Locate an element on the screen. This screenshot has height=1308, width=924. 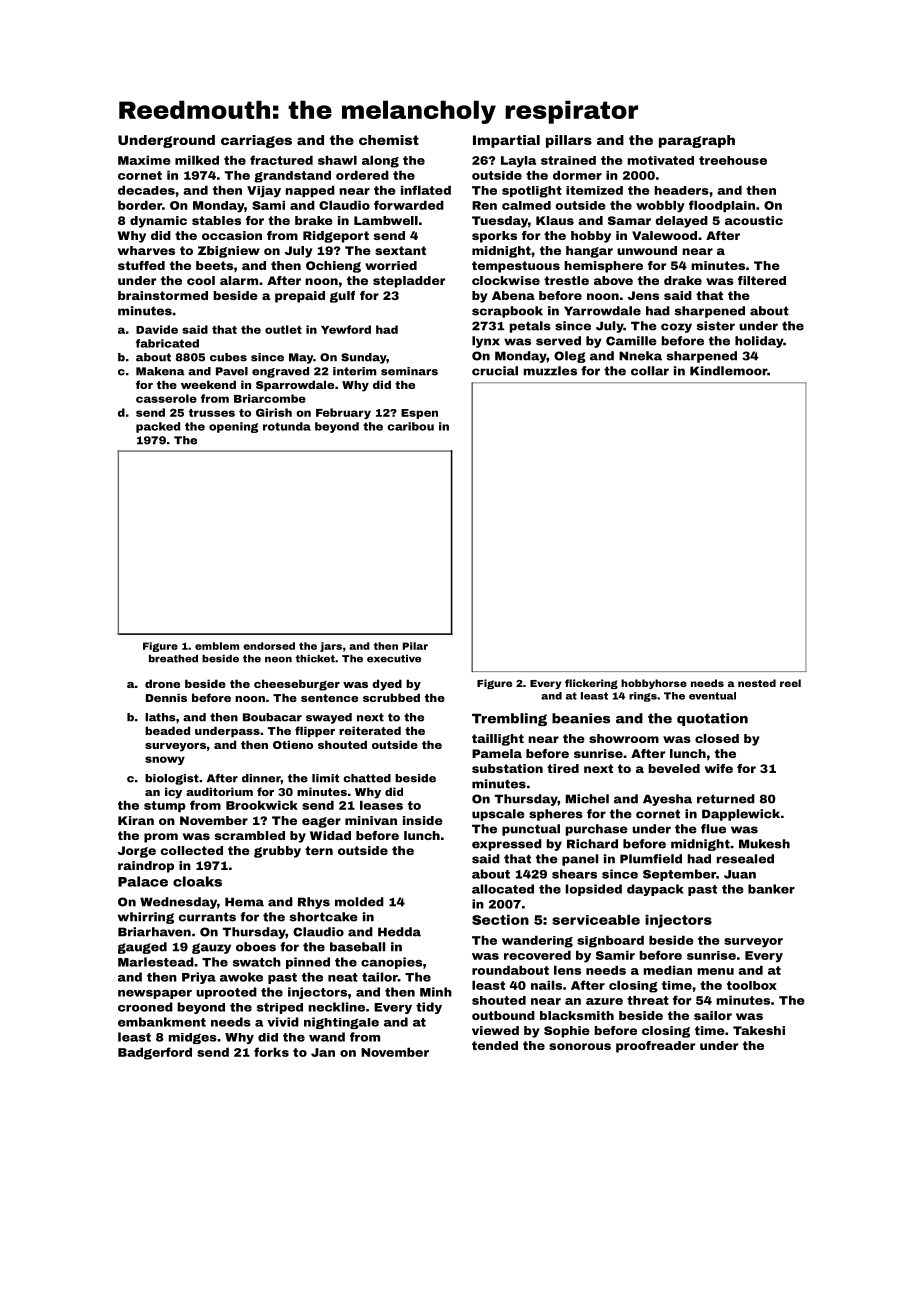
crooned is located at coordinates (145, 1007).
